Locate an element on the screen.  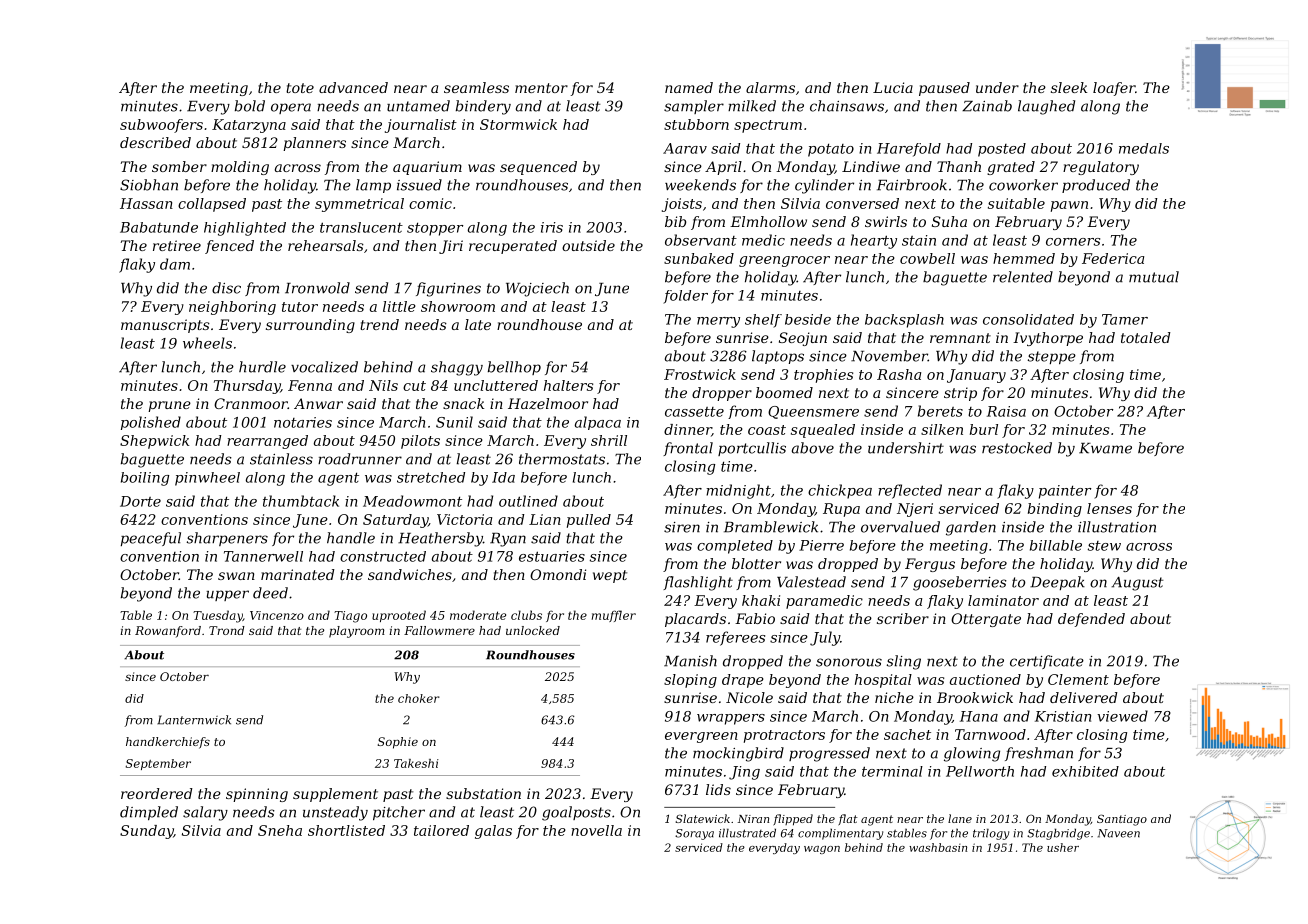
hurdle is located at coordinates (262, 367).
